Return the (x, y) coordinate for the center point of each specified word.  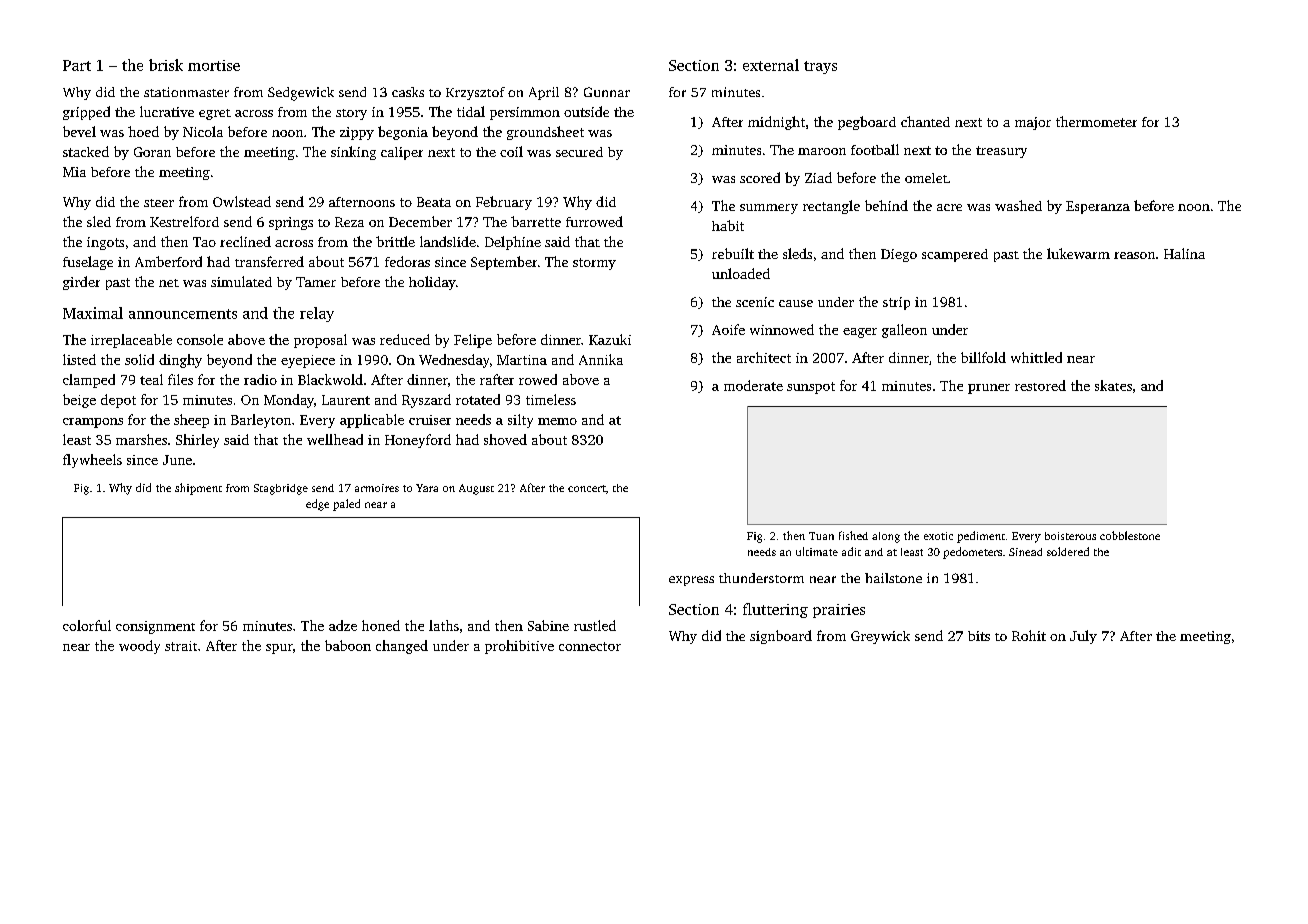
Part (77, 65)
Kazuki (610, 339)
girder (81, 283)
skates (1113, 385)
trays (820, 67)
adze (343, 625)
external (771, 65)
